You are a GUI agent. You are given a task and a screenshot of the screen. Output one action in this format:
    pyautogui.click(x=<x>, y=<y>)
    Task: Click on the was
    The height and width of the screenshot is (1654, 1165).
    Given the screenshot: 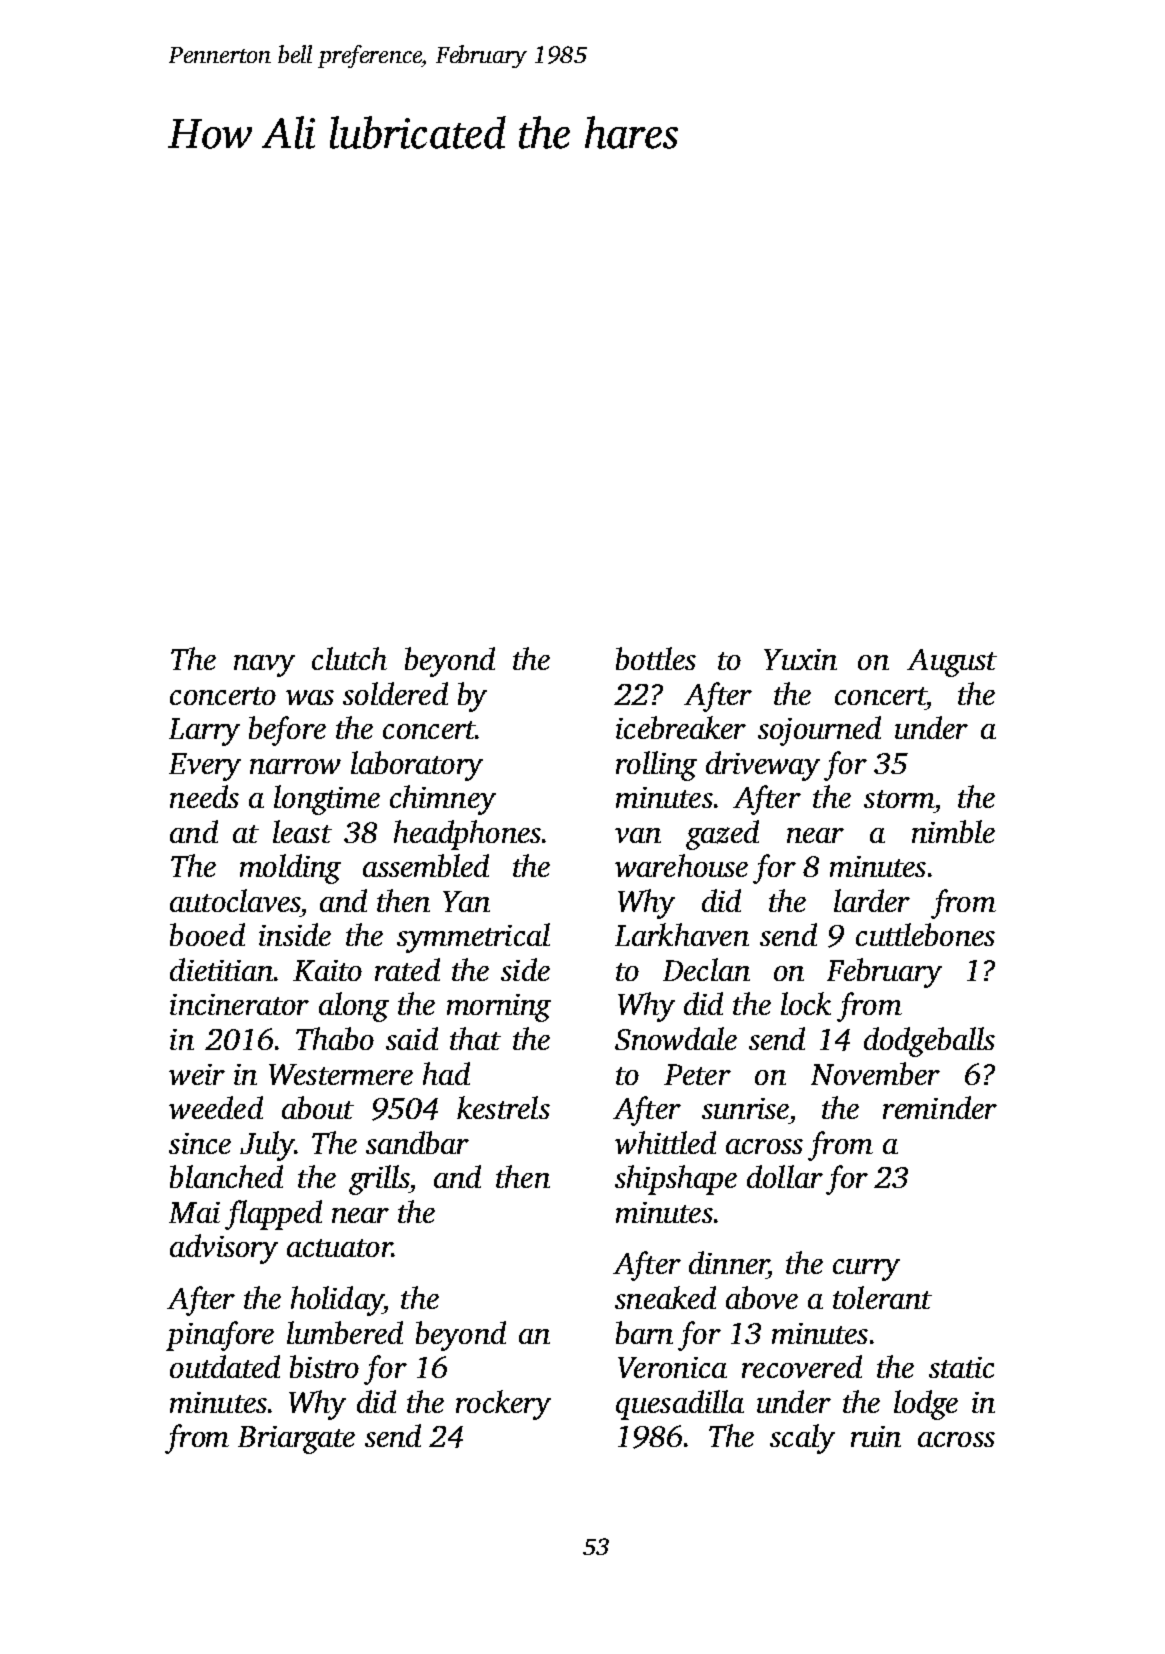 What is the action you would take?
    pyautogui.click(x=310, y=697)
